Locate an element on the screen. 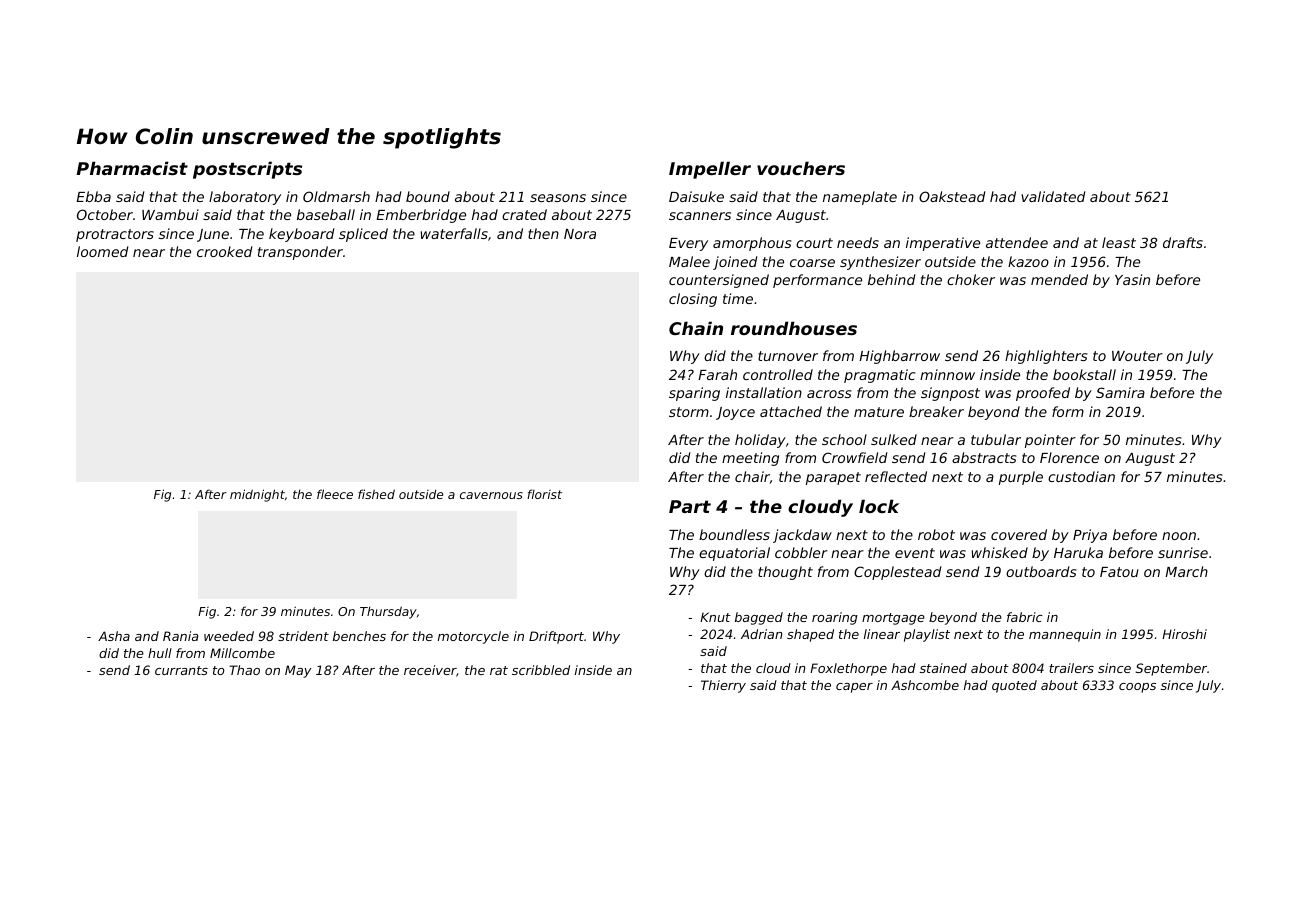 The width and height of the screenshot is (1308, 924). vouchers is located at coordinates (801, 168).
